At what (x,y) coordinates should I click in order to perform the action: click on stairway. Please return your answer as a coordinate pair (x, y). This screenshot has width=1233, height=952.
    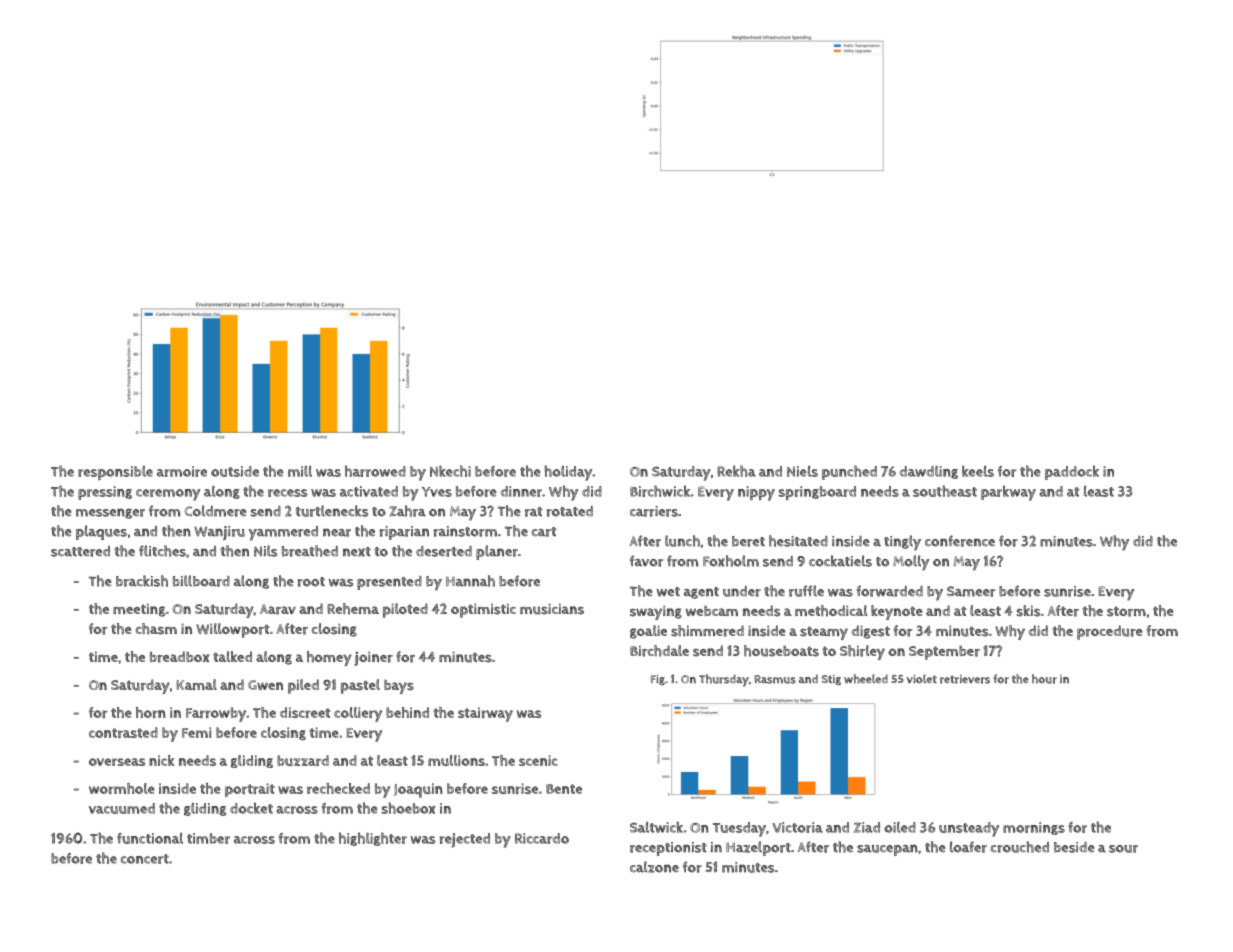
    Looking at the image, I should click on (485, 714).
